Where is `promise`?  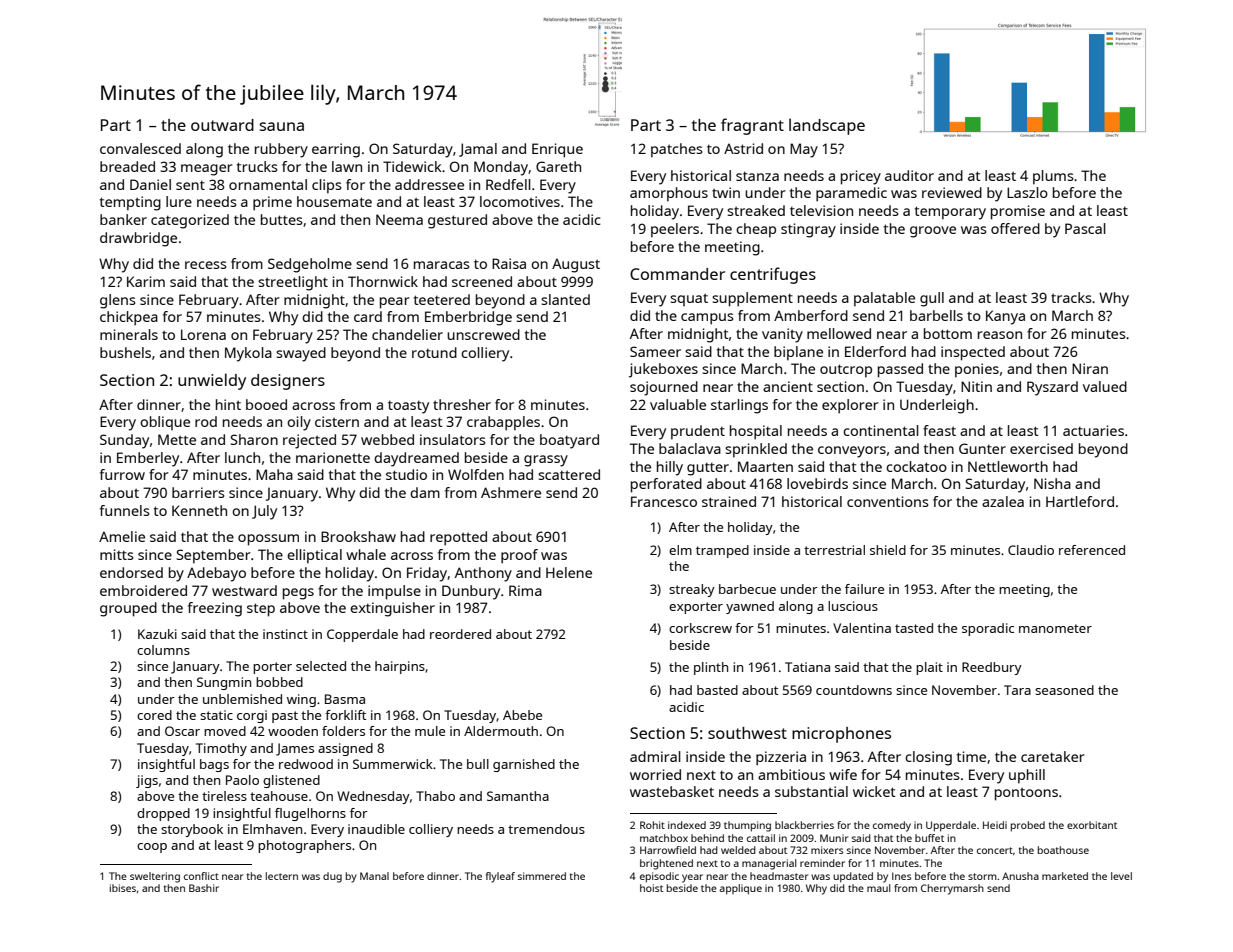
promise is located at coordinates (1018, 212).
